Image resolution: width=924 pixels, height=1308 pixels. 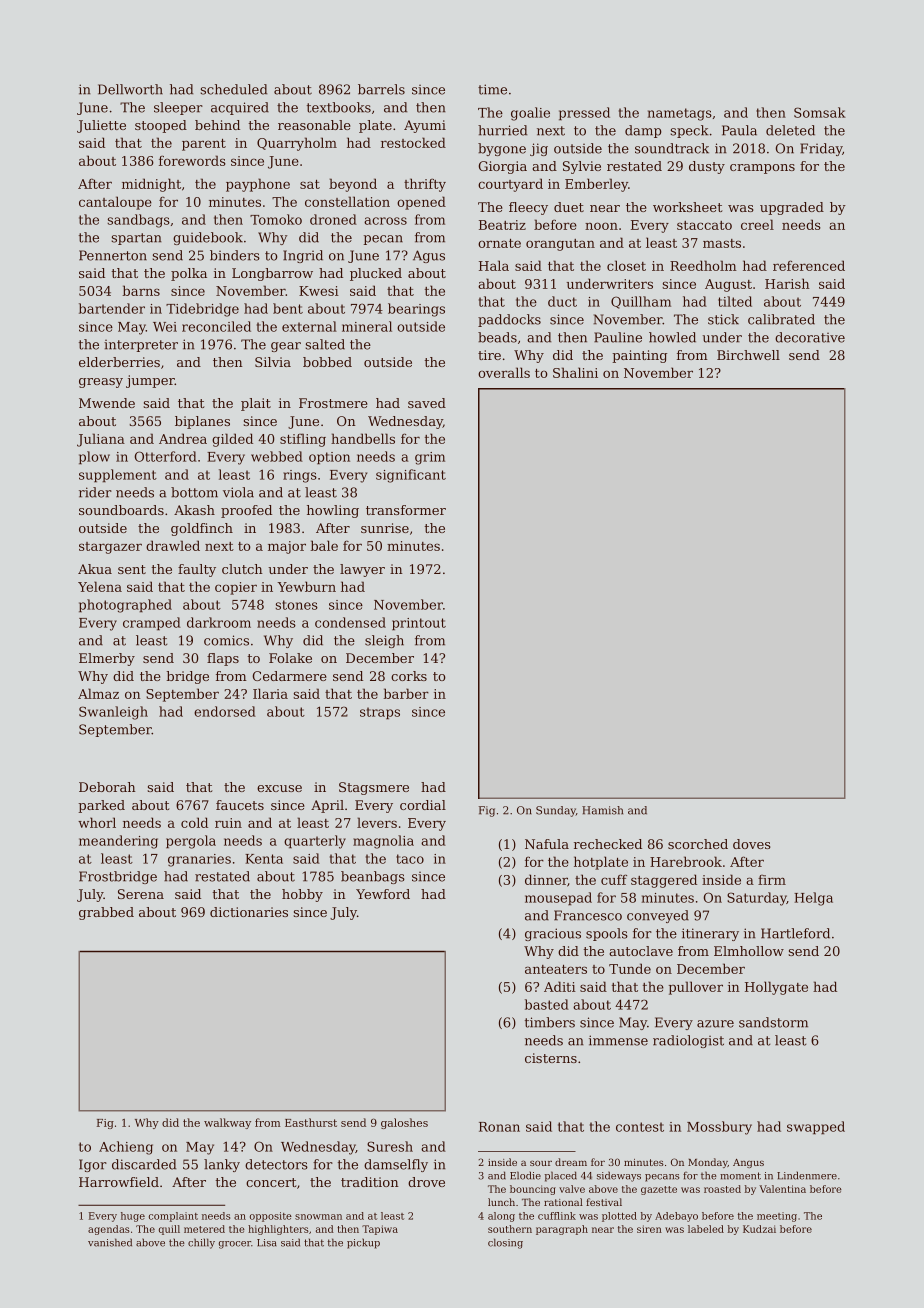 I want to click on Hamish, so click(x=602, y=810).
